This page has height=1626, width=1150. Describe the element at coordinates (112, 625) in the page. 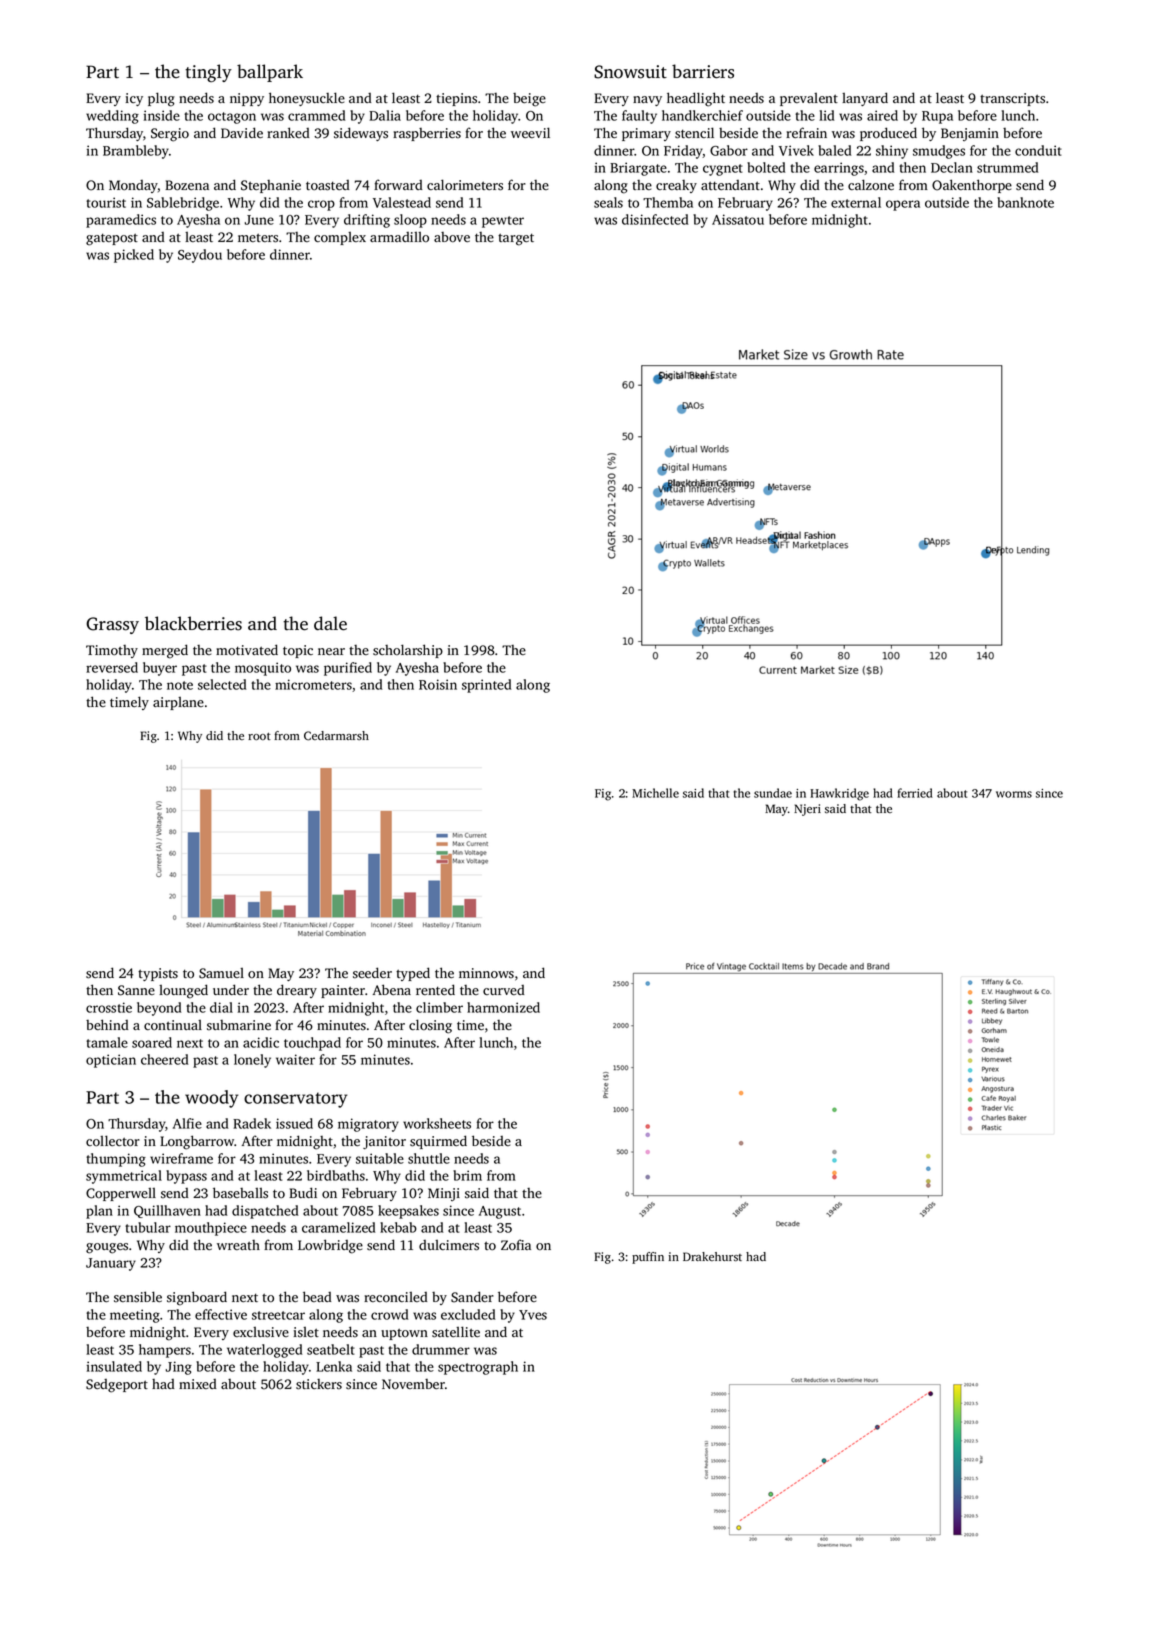

I see `Grassy` at that location.
